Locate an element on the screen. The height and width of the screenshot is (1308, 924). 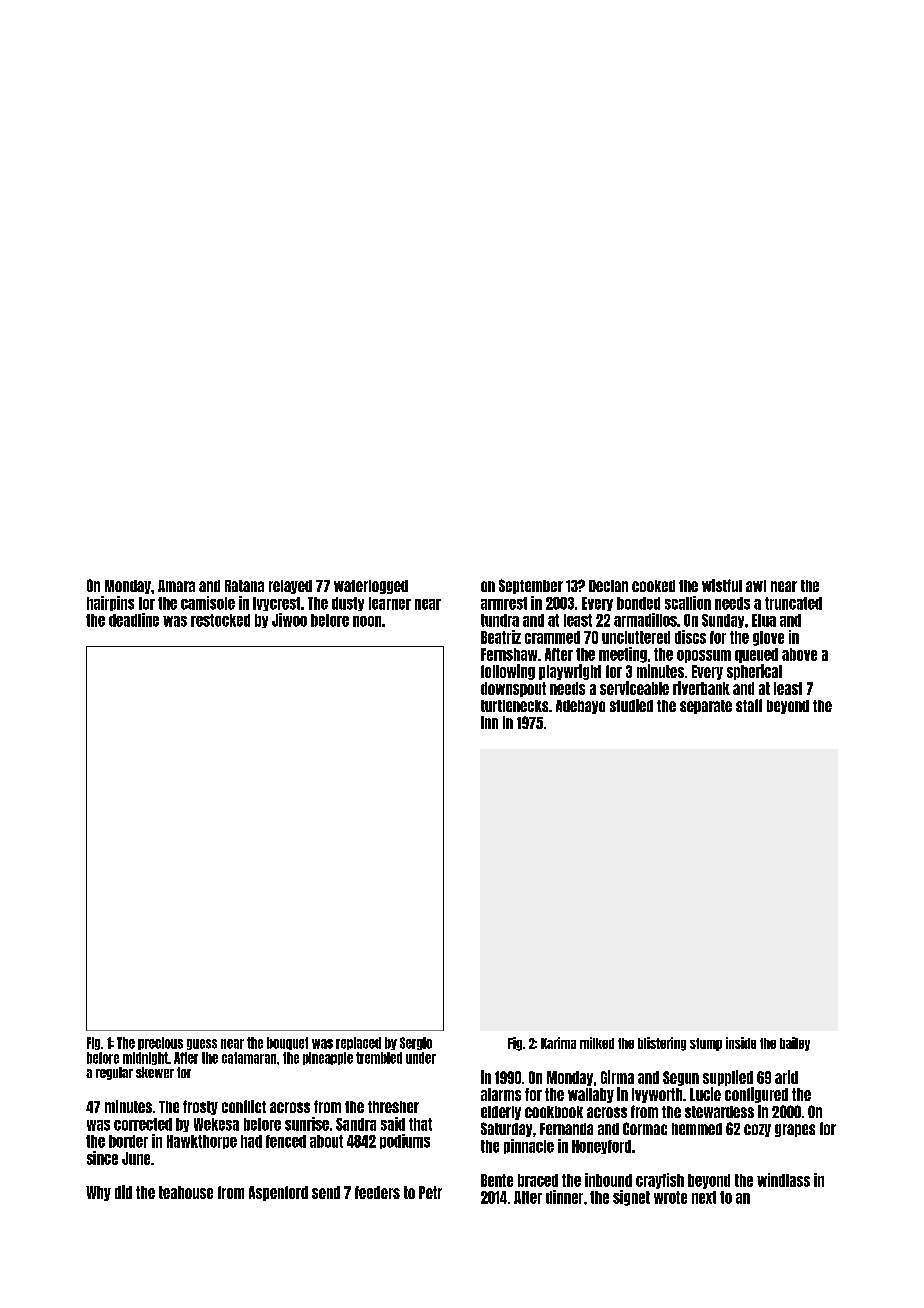
braced is located at coordinates (538, 1180).
